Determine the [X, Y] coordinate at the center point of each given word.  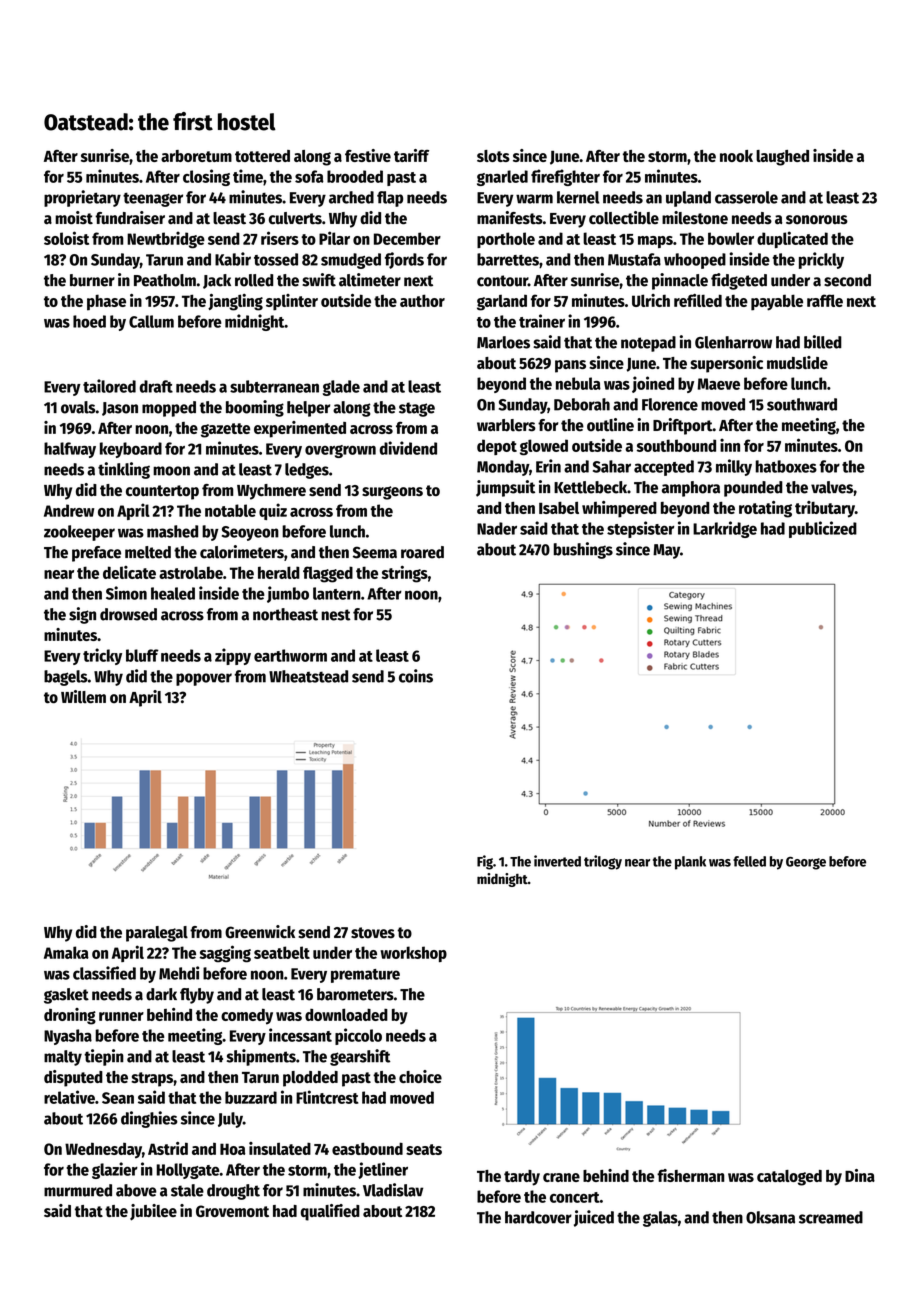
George [806, 863]
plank [690, 863]
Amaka [66, 952]
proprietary [82, 198]
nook [736, 156]
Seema [375, 552]
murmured [78, 1190]
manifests [510, 218]
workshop [413, 954]
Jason [120, 409]
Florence [670, 404]
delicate [129, 572]
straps [152, 1079]
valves [832, 487]
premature [365, 976]
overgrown [340, 451]
